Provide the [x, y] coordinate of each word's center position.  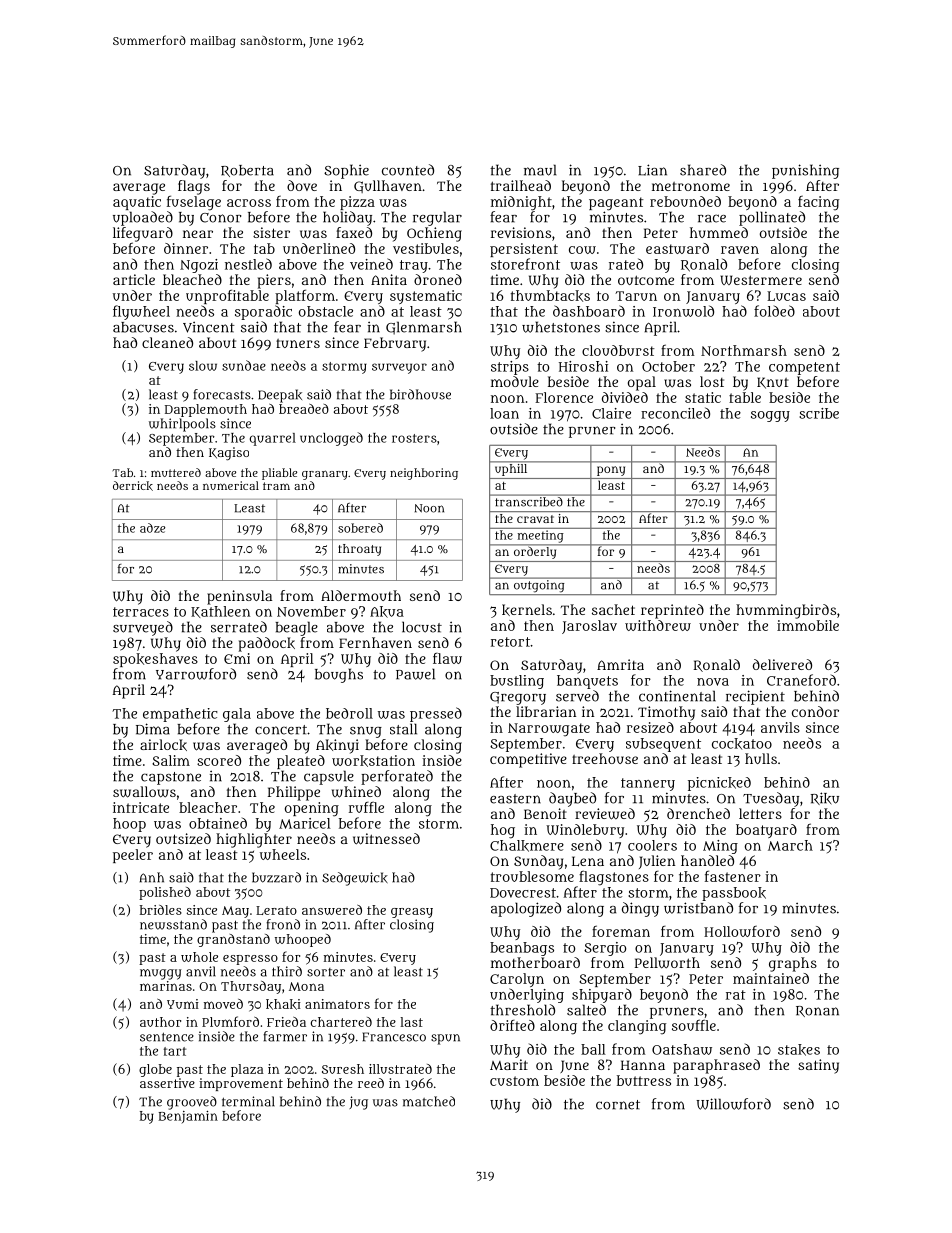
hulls [761, 758]
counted [408, 170]
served [577, 696]
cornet [618, 1105]
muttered [176, 472]
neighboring [424, 474]
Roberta [247, 171]
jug [358, 1103]
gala [237, 715]
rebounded [685, 201]
